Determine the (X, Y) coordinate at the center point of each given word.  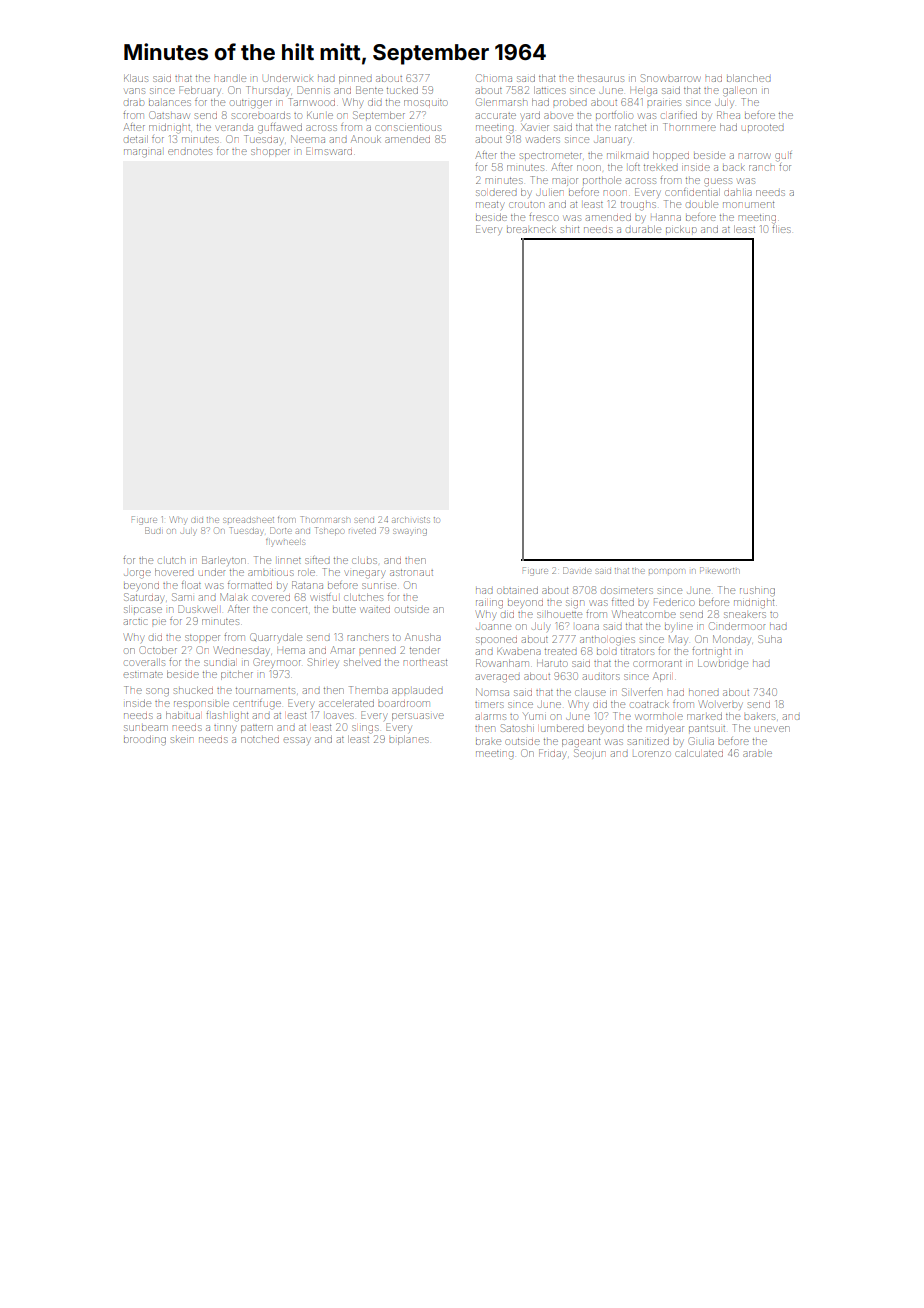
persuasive (418, 717)
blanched (749, 78)
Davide (577, 570)
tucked (402, 90)
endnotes (190, 152)
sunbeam (146, 728)
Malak (234, 597)
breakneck (531, 229)
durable (643, 229)
